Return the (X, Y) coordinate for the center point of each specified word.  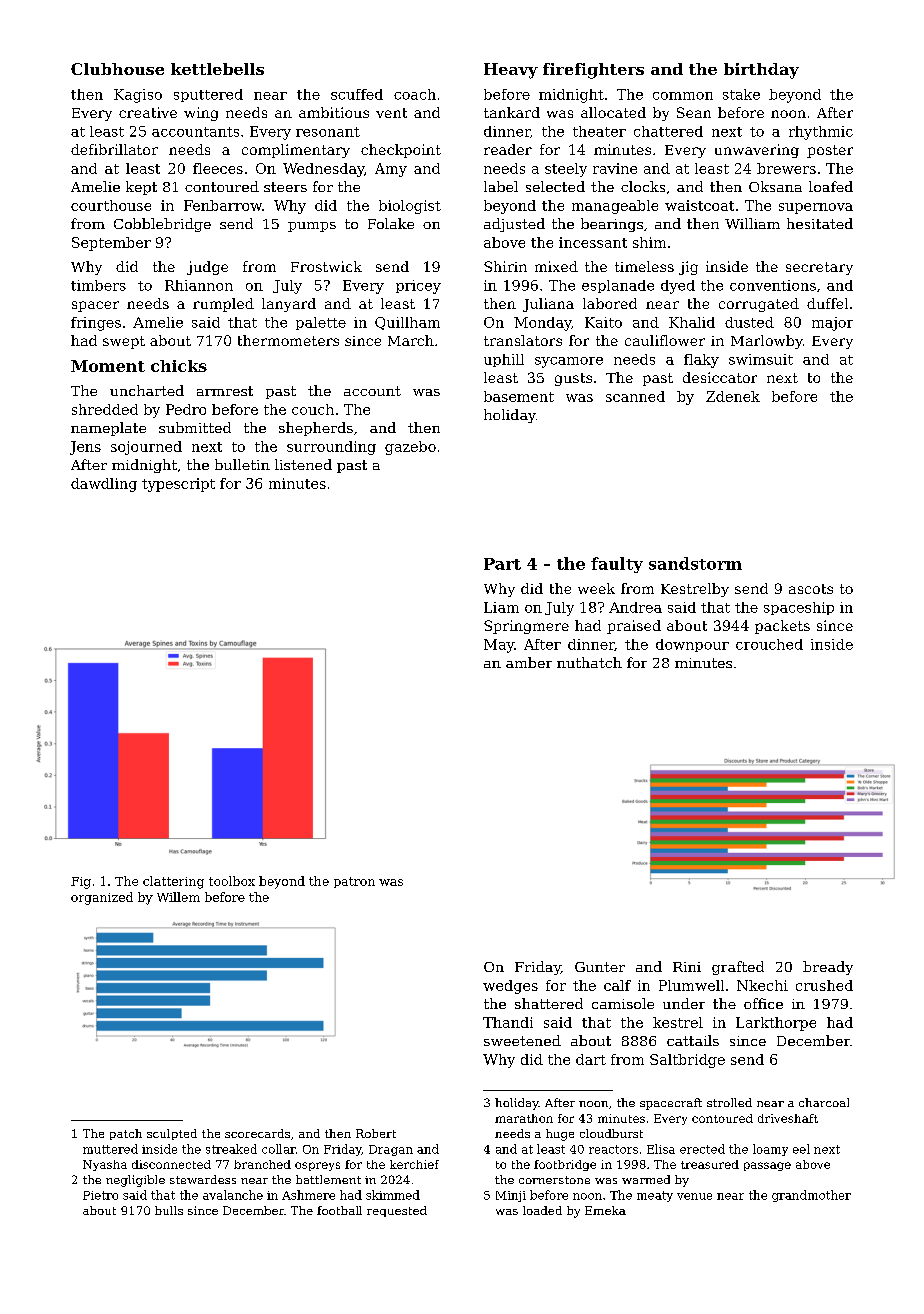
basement (519, 396)
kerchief (414, 1164)
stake (741, 94)
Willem (178, 897)
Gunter (600, 967)
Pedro (186, 409)
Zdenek (733, 396)
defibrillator (114, 149)
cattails (693, 1040)
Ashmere (308, 1195)
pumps (312, 227)
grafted (738, 968)
